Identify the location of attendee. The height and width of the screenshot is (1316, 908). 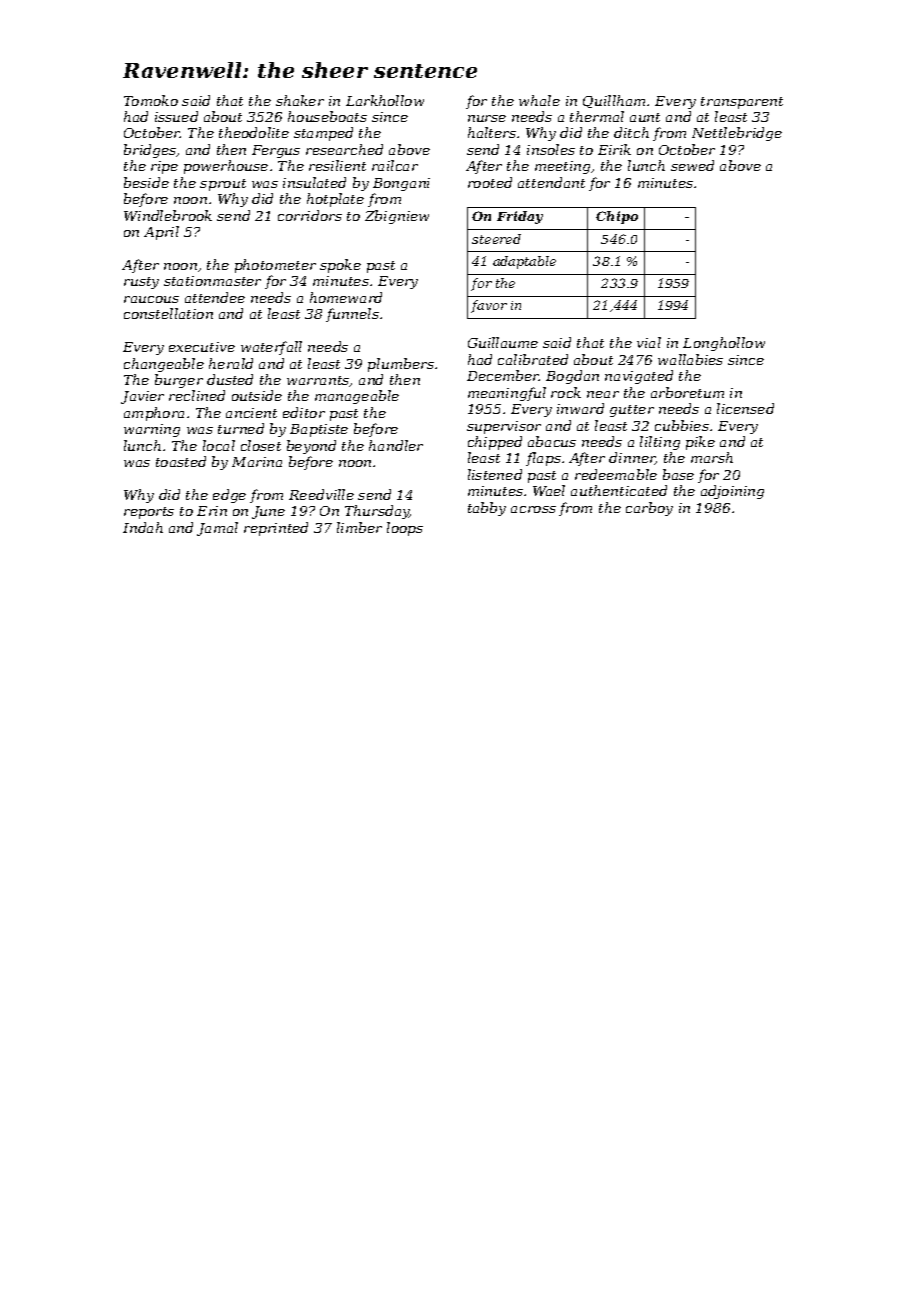
(215, 297).
